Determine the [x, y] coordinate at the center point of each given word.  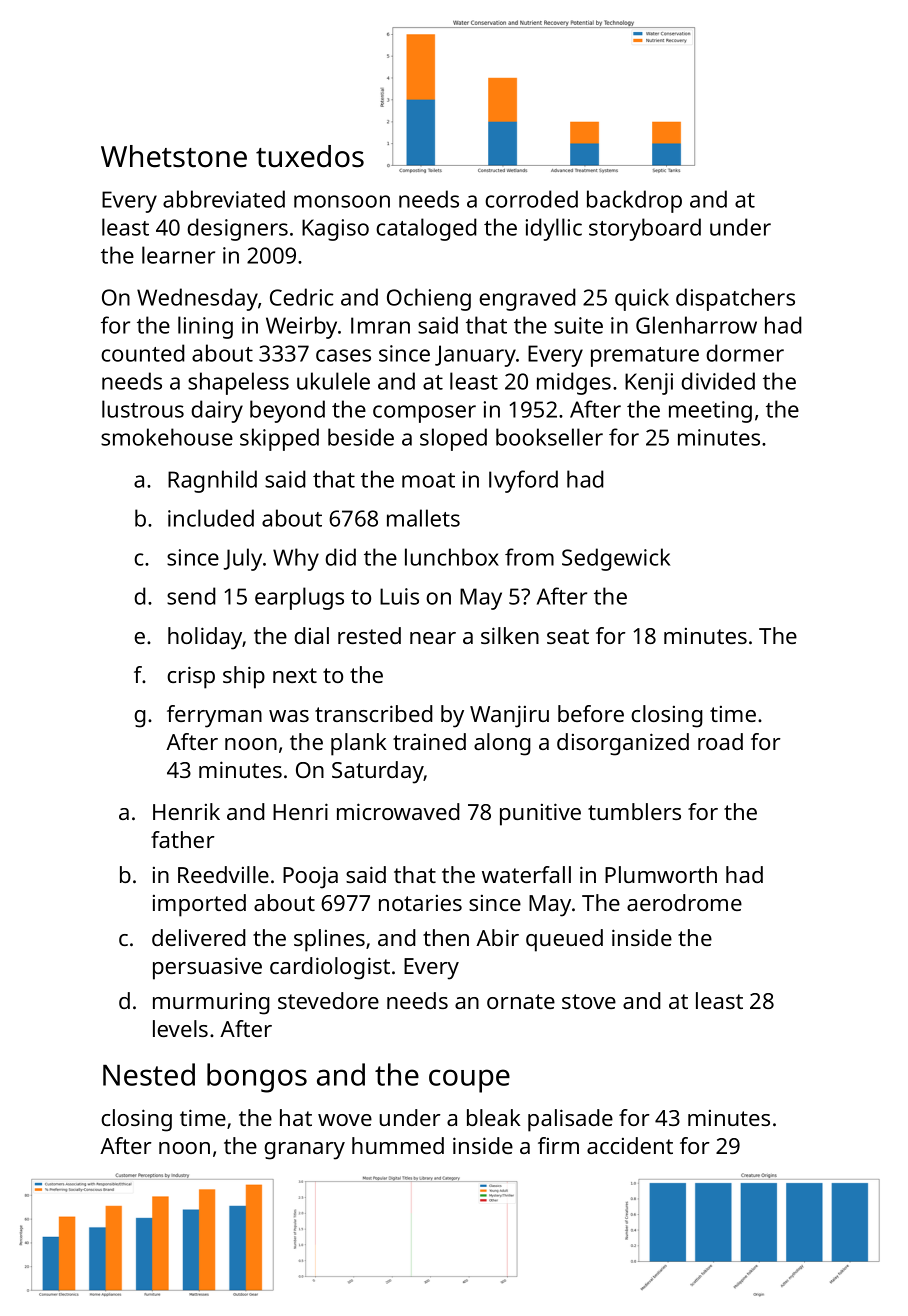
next [295, 675]
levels [180, 1028]
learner [178, 255]
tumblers [634, 811]
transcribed [374, 713]
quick [642, 299]
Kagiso [335, 230]
